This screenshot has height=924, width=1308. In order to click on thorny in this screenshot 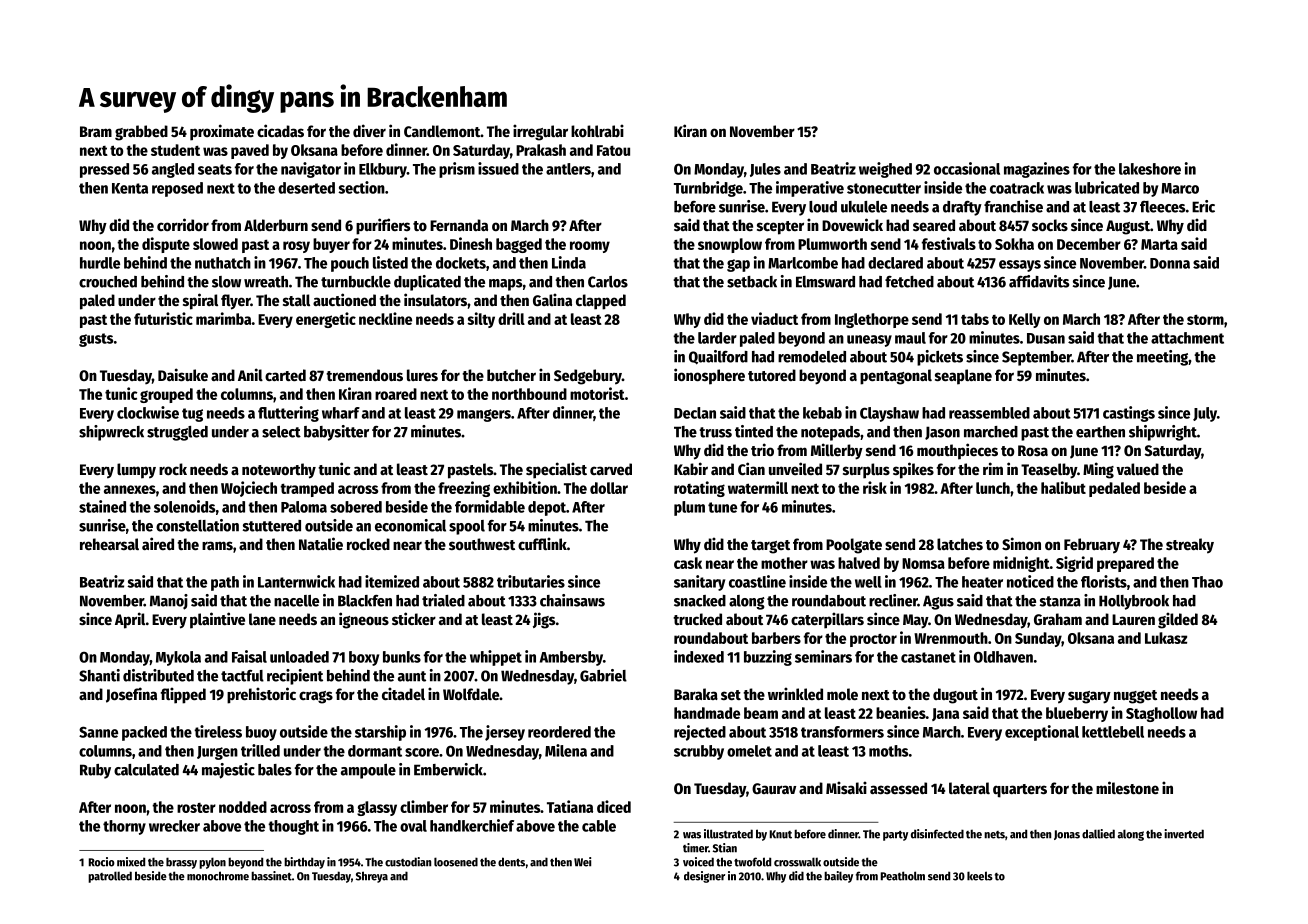, I will do `click(124, 827)`.
